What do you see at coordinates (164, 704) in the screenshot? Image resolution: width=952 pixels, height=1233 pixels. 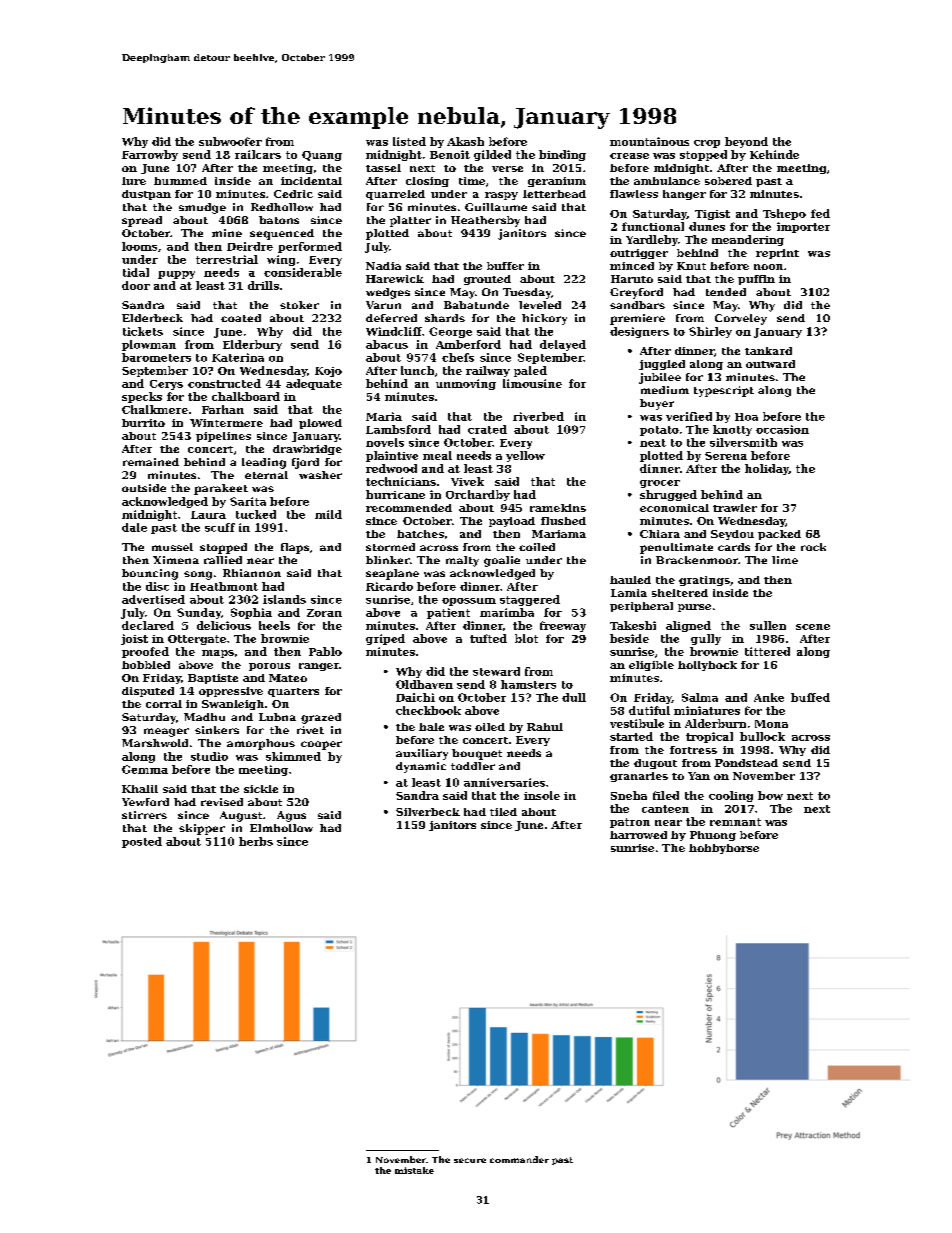 I see `corral` at bounding box center [164, 704].
